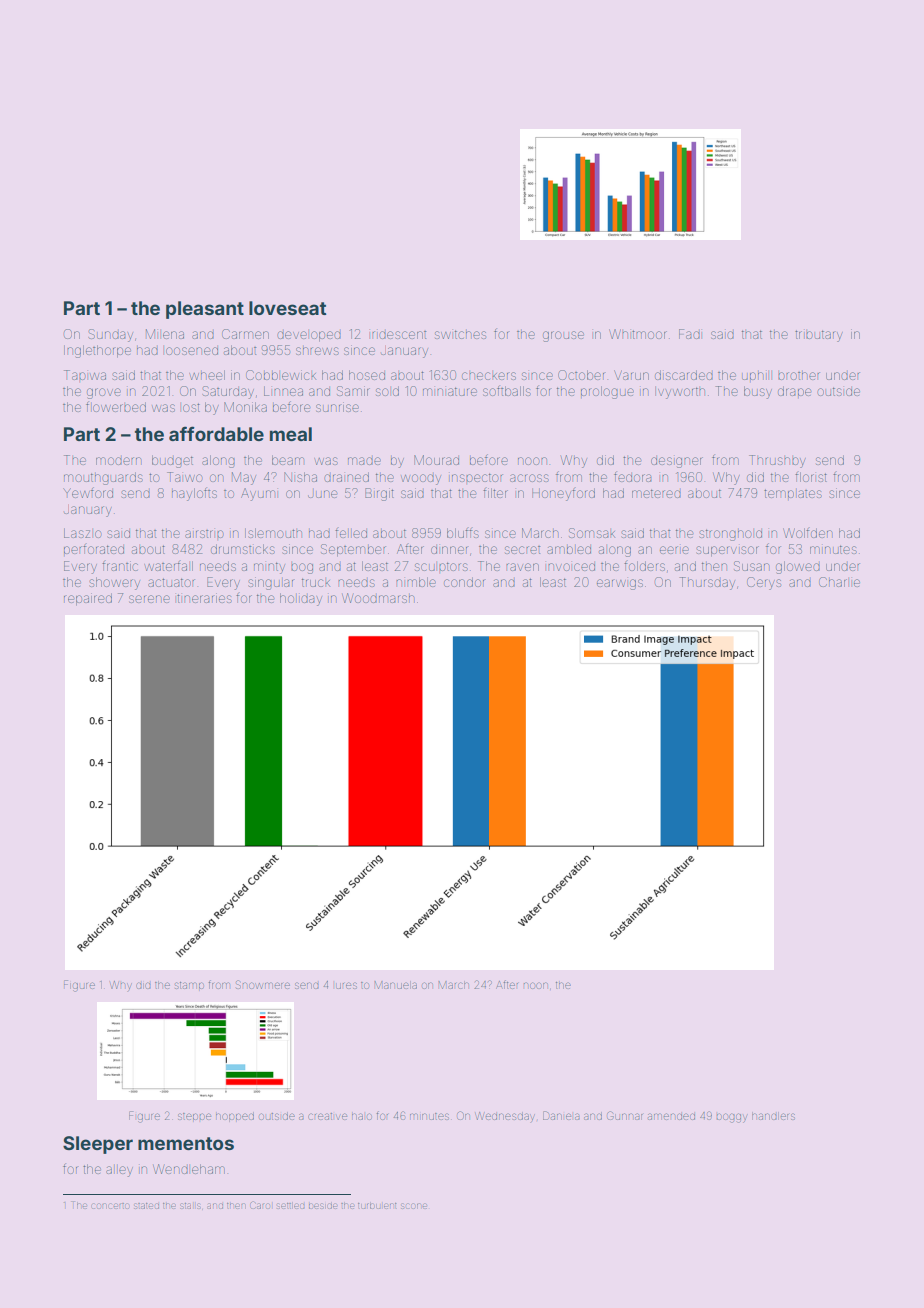 The height and width of the screenshot is (1308, 924). Describe the element at coordinates (189, 985) in the screenshot. I see `stamp` at that location.
